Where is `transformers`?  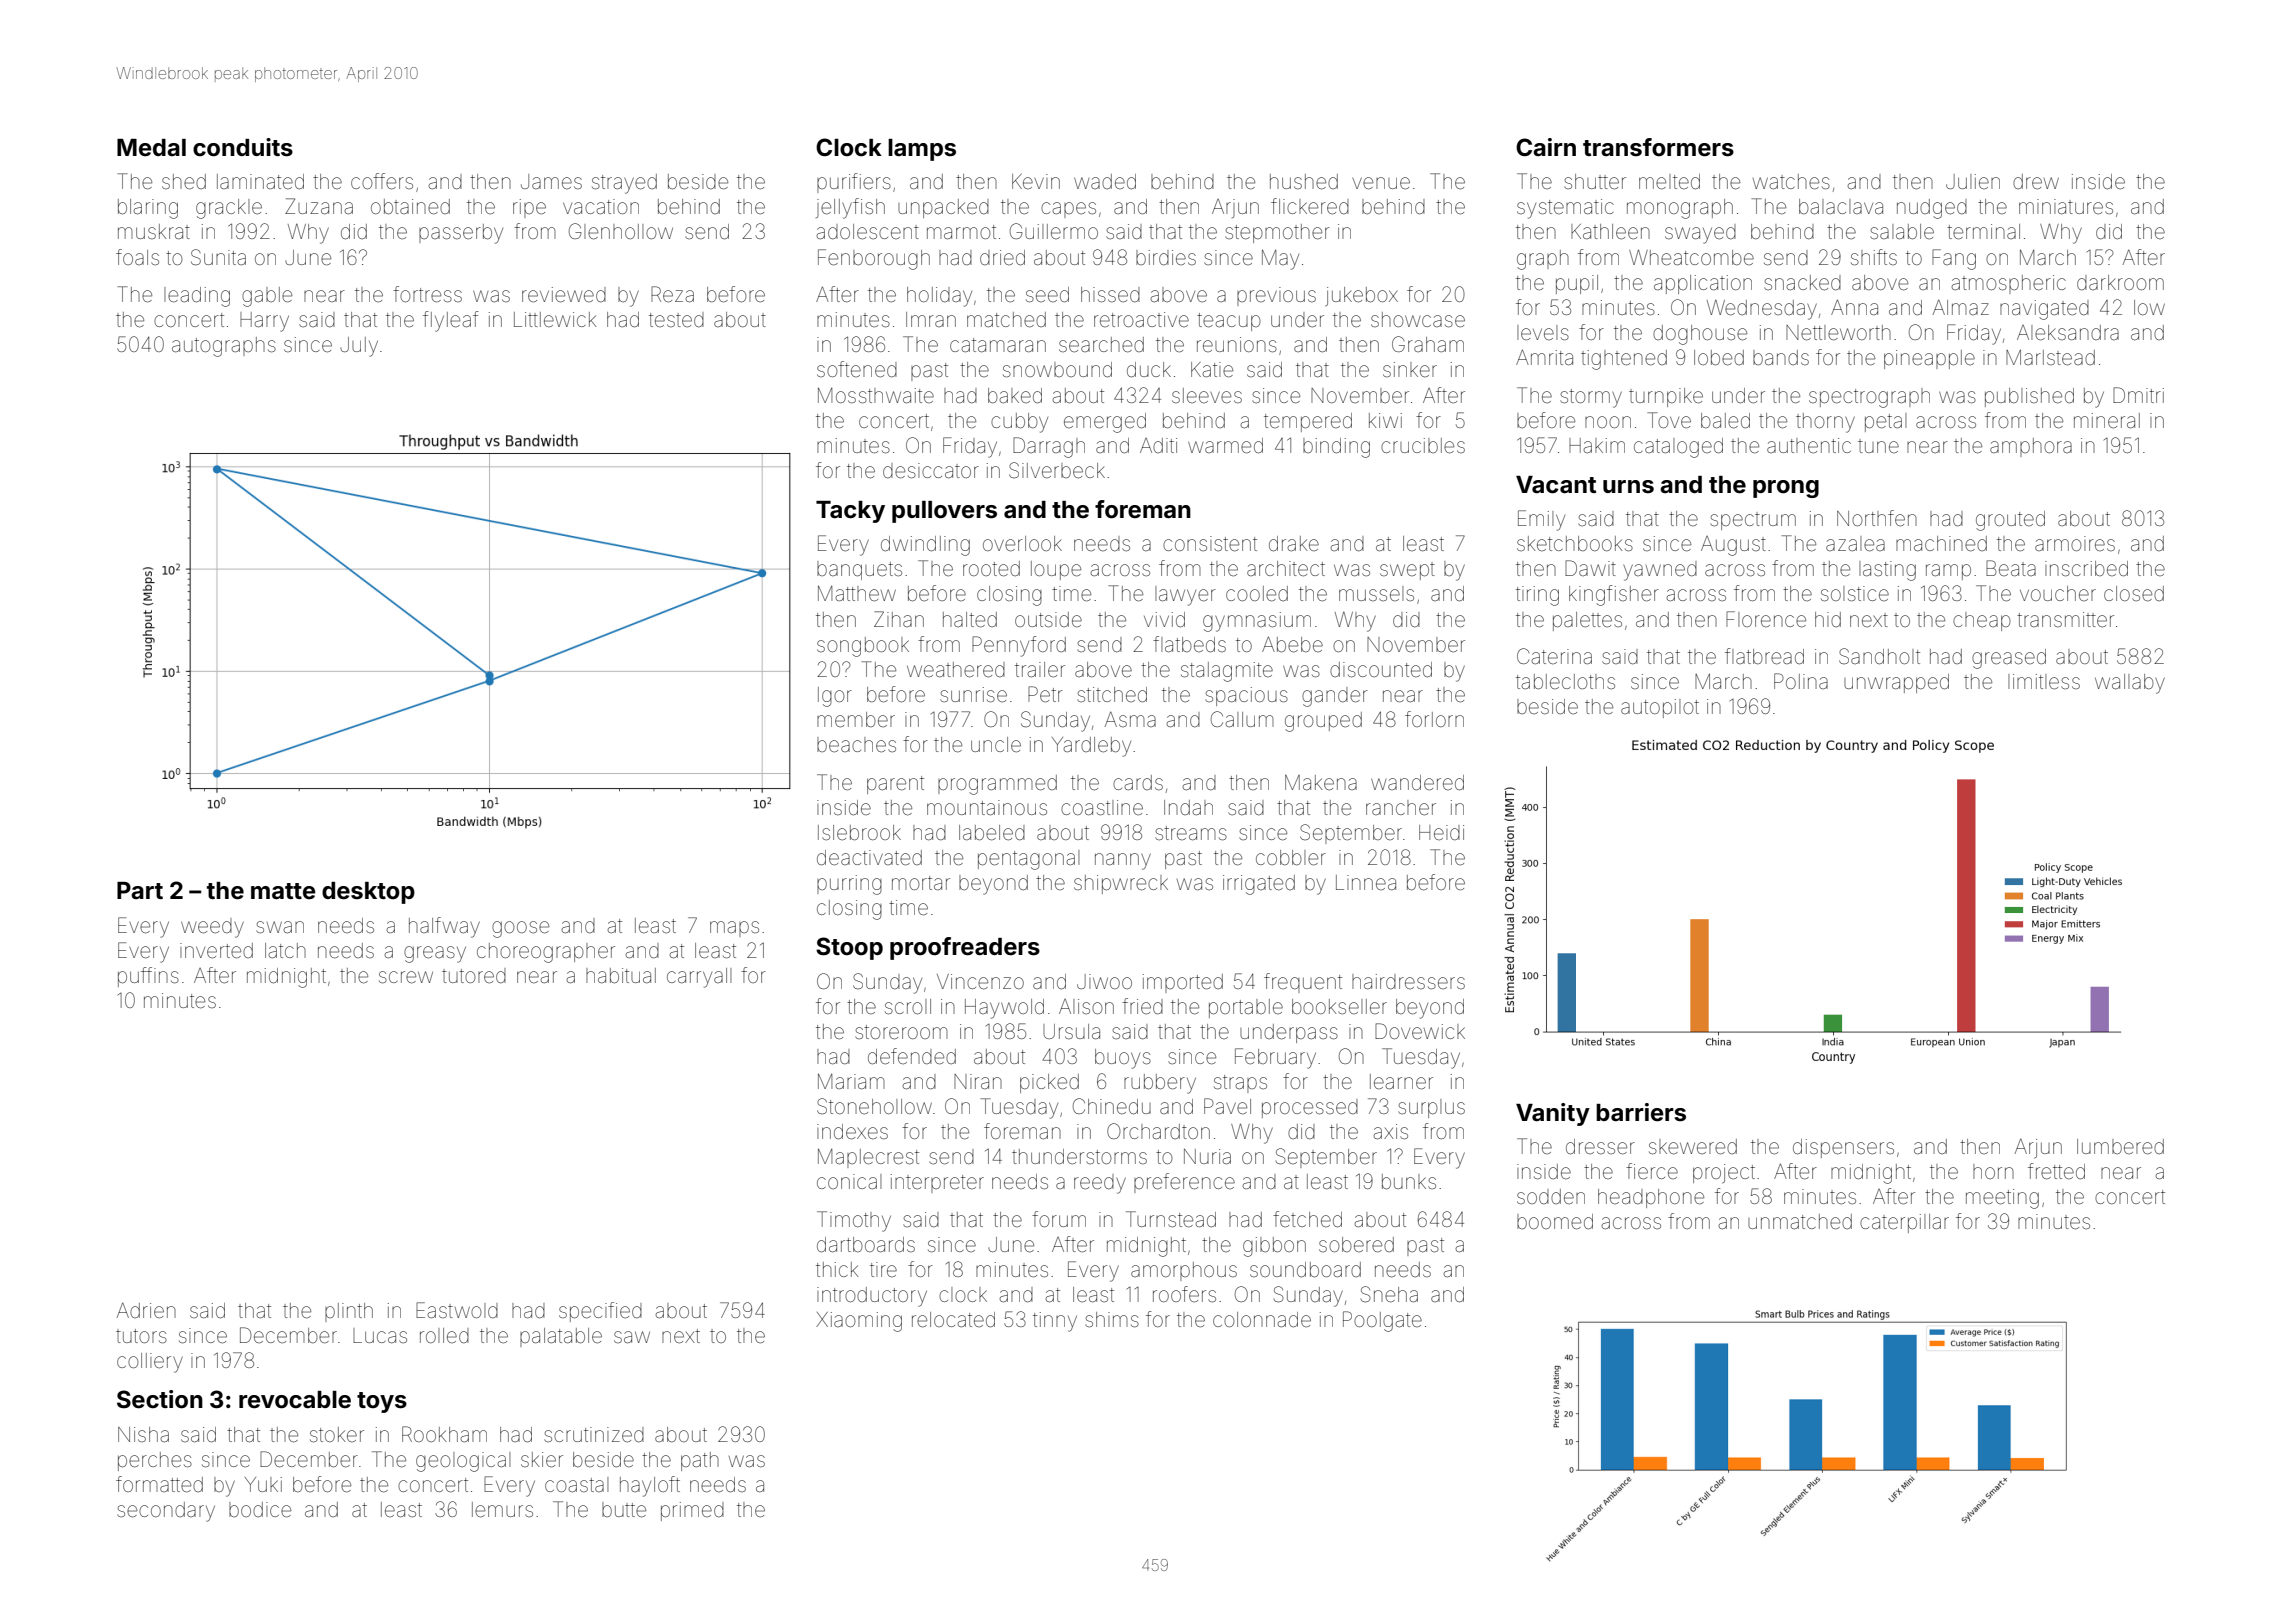 transformers is located at coordinates (1658, 147).
